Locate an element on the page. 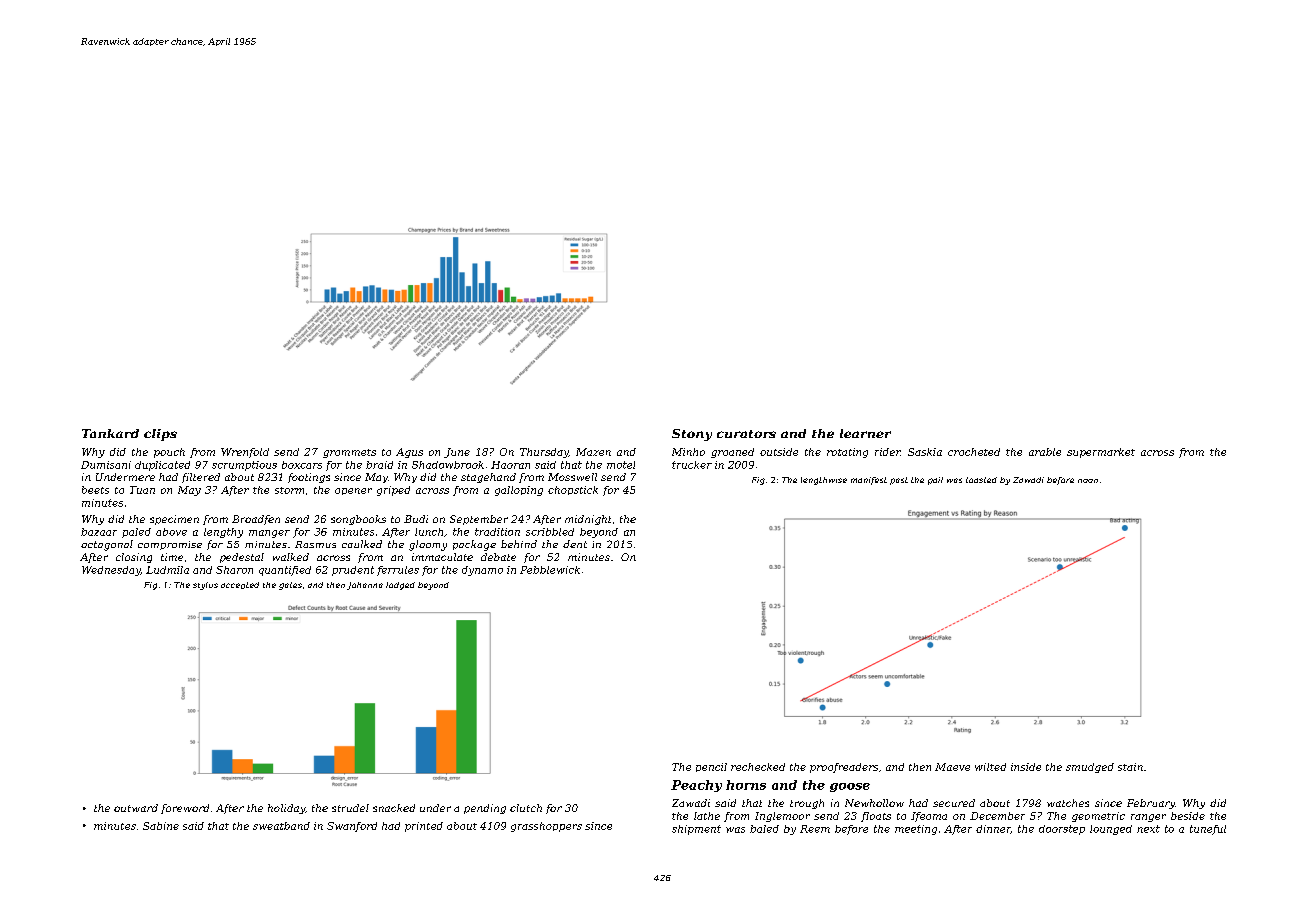  outward is located at coordinates (136, 808).
